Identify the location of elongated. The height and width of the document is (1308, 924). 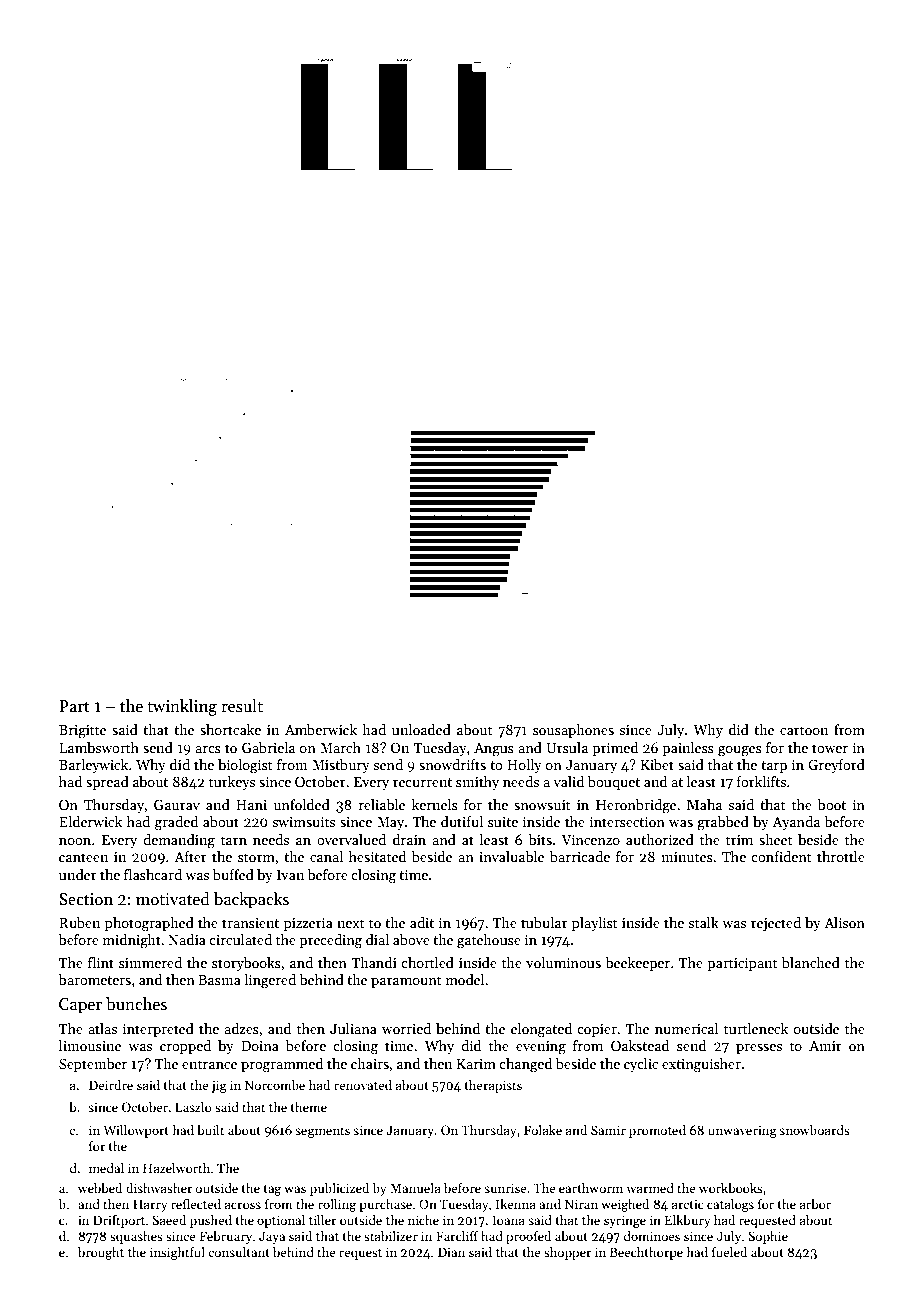
(541, 1030).
